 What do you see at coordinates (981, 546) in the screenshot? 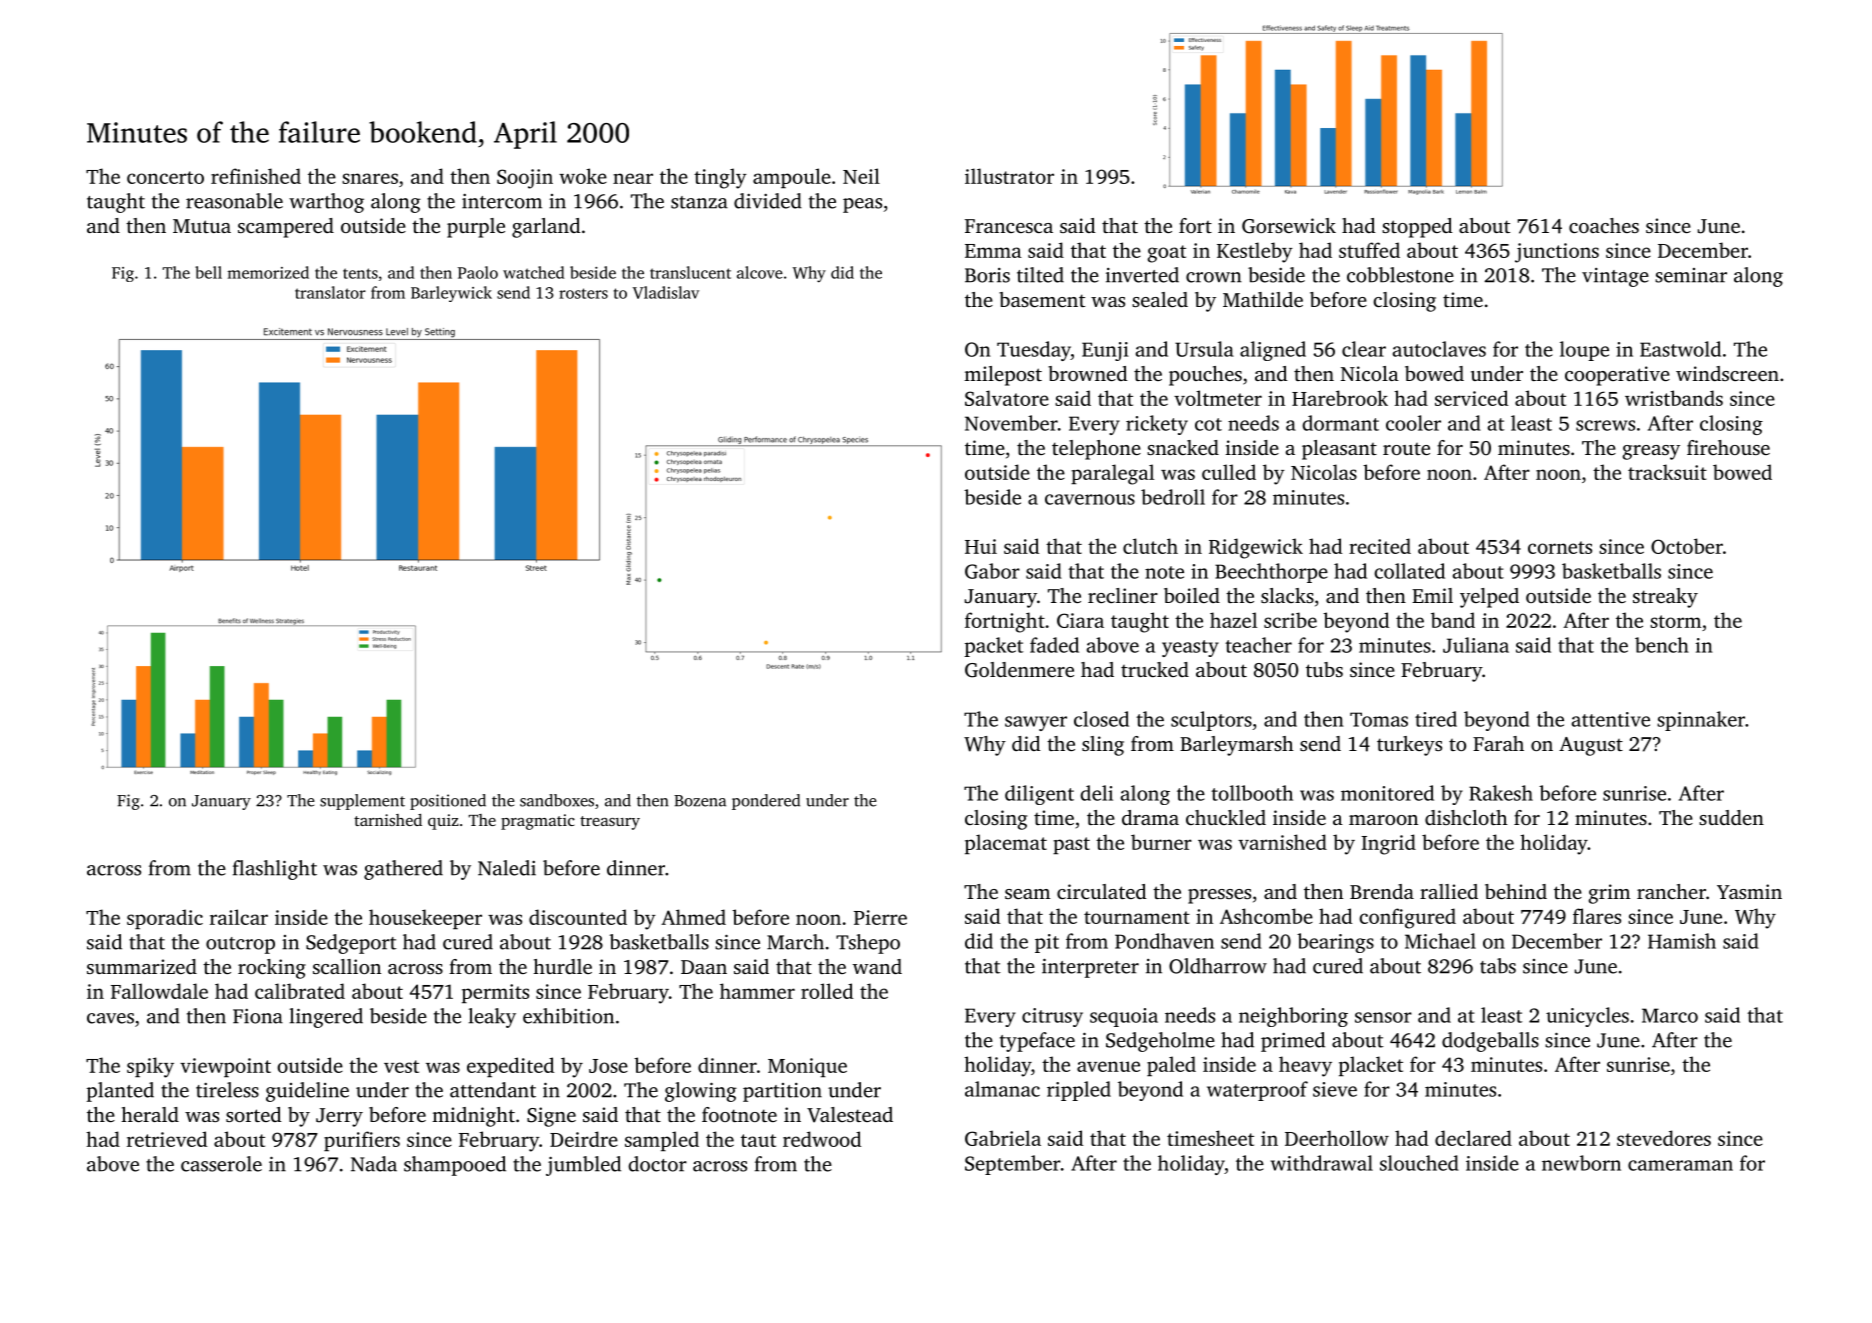
I see `Hui` at bounding box center [981, 546].
